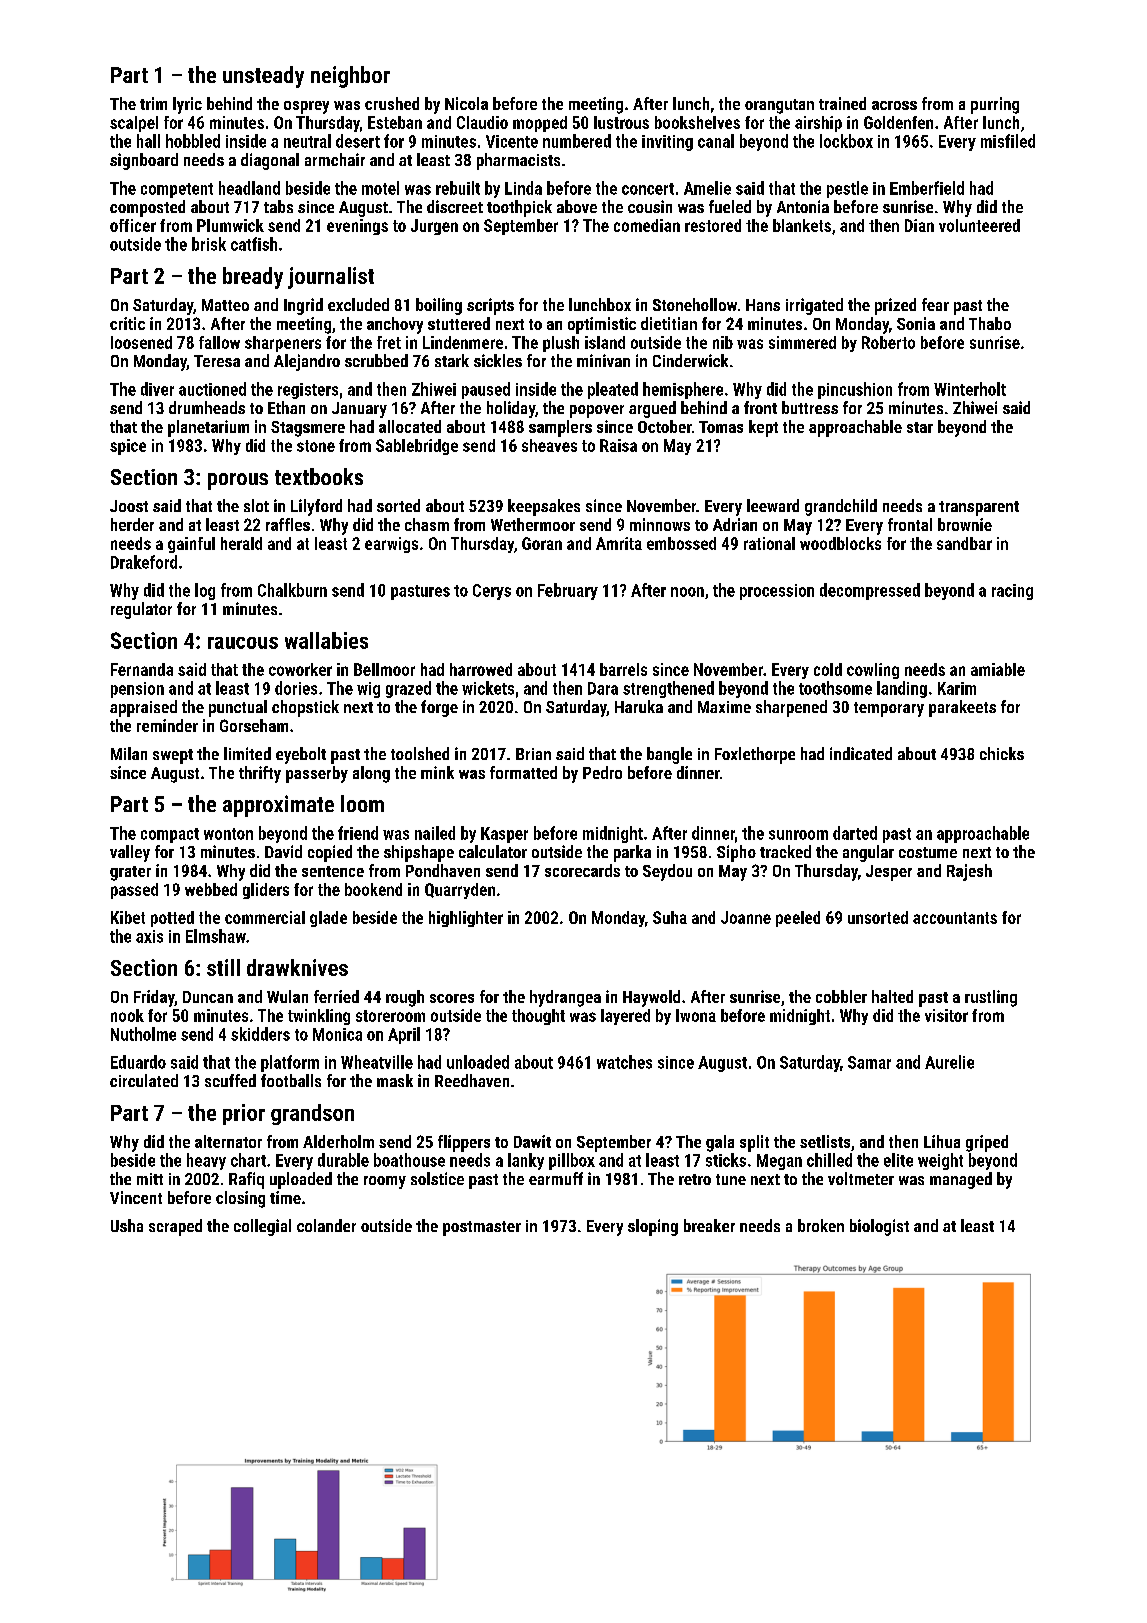 The height and width of the screenshot is (1623, 1147). I want to click on parka, so click(632, 853).
